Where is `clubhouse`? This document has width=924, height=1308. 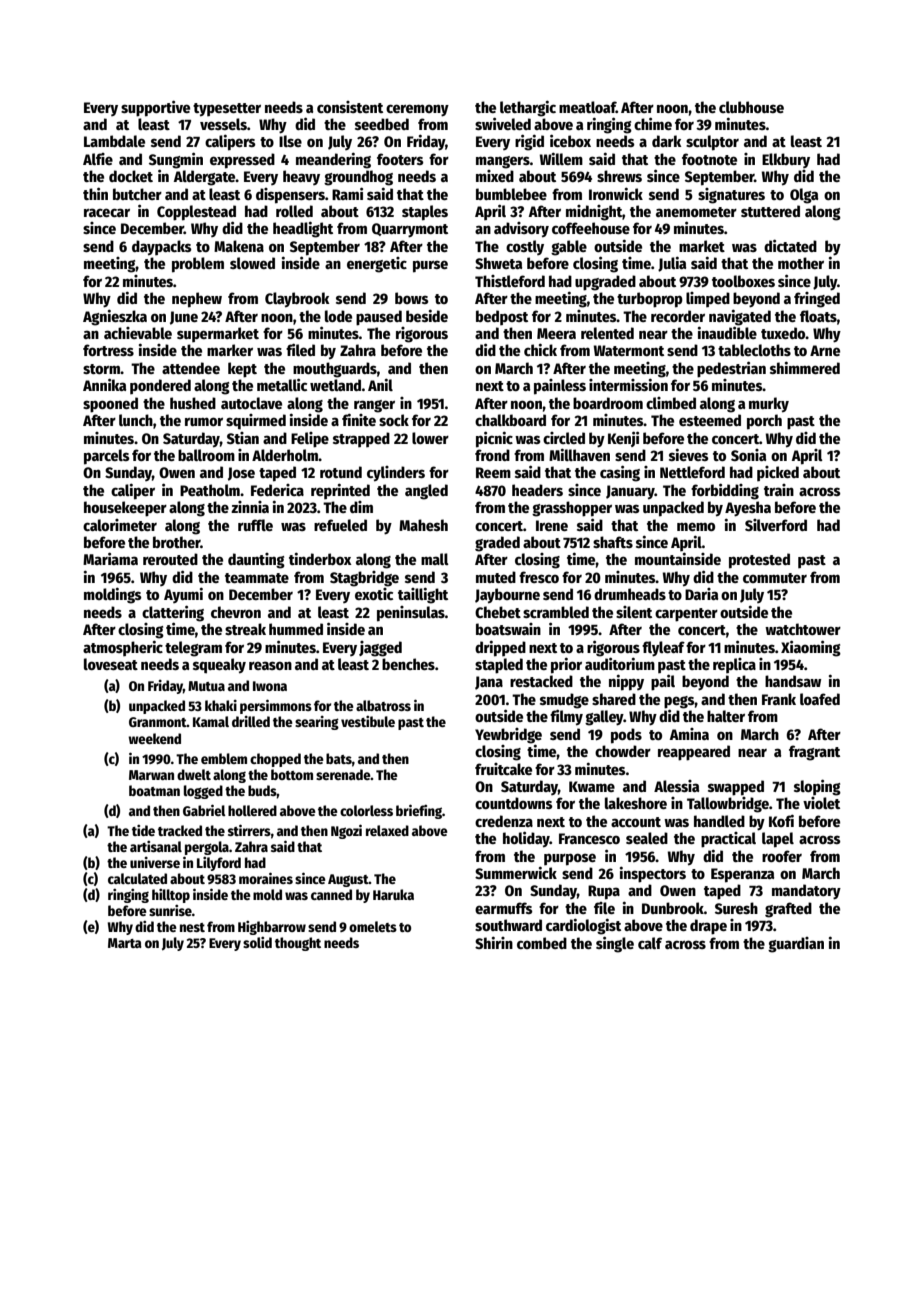 clubhouse is located at coordinates (751, 107).
